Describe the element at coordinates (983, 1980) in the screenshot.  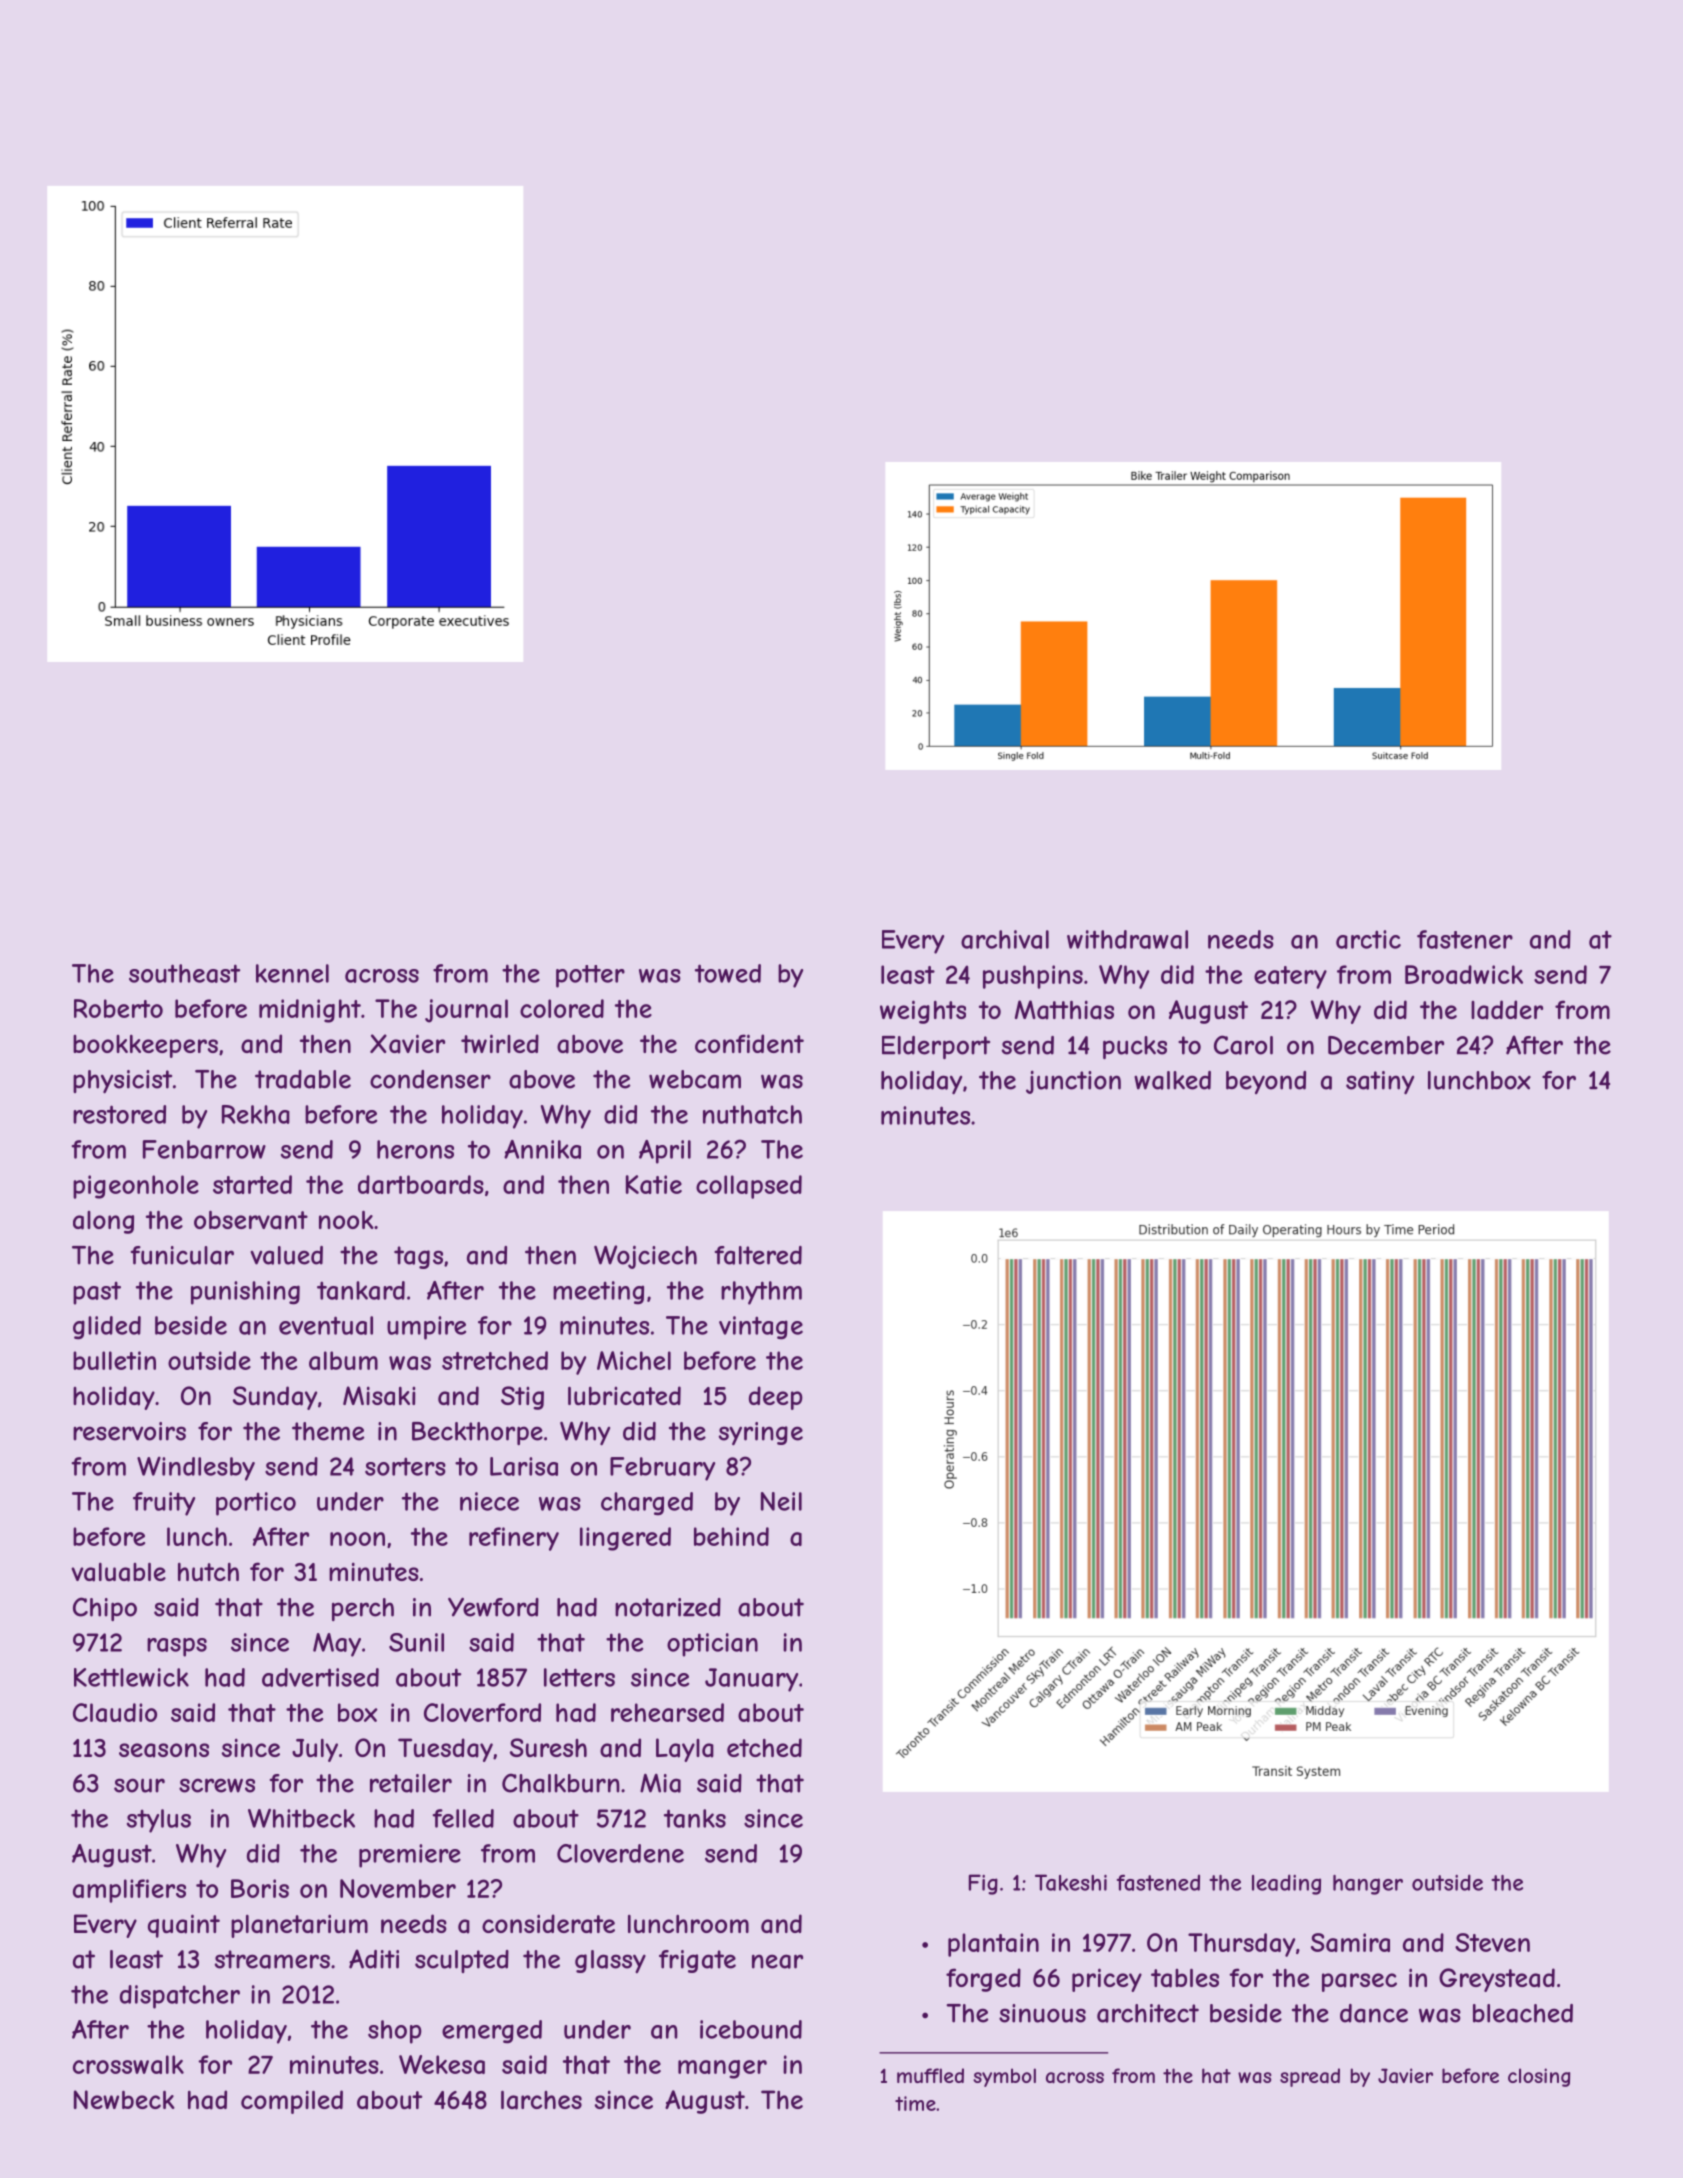
I see `forged` at that location.
